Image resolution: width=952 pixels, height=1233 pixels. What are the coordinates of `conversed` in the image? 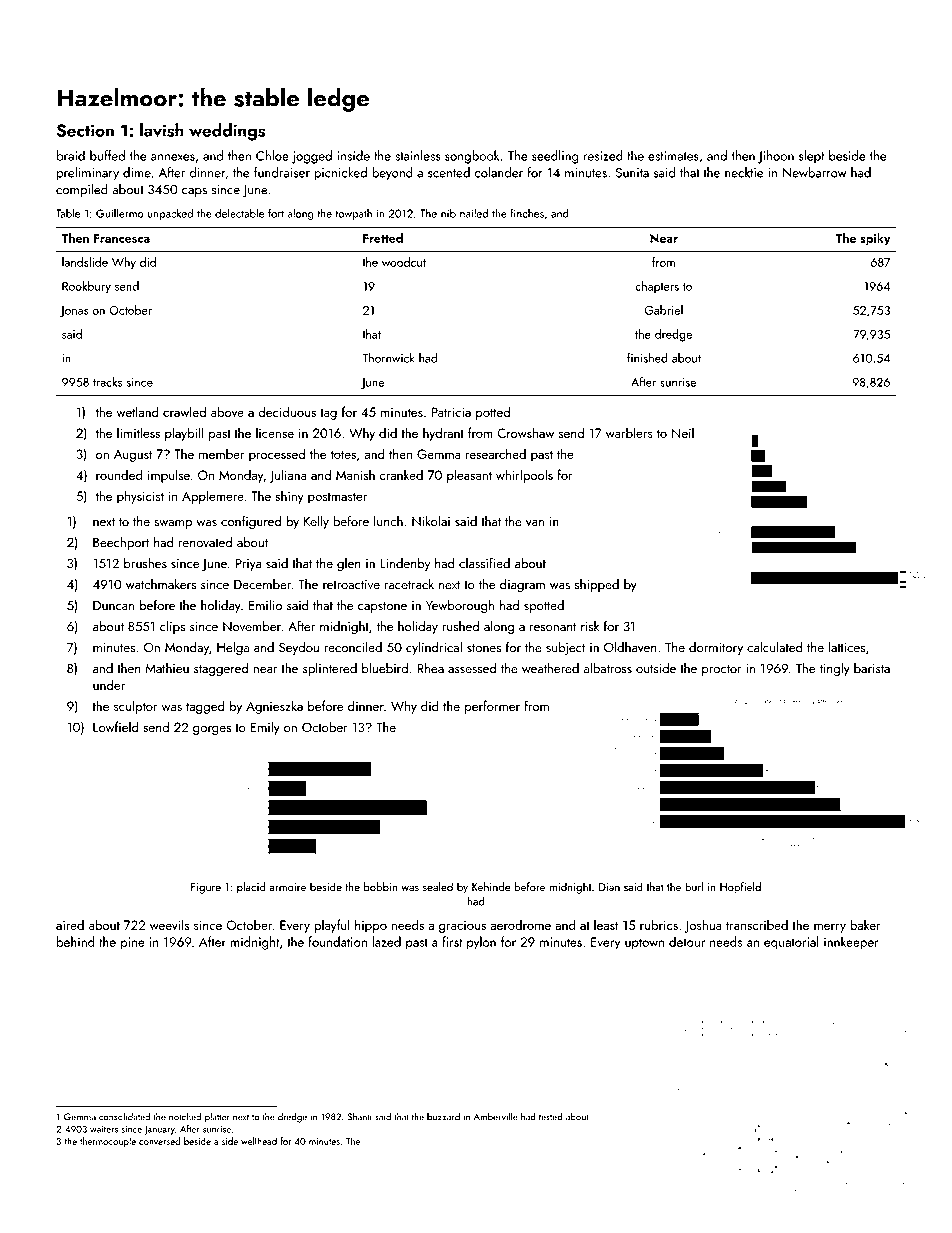 It's located at (159, 1141).
